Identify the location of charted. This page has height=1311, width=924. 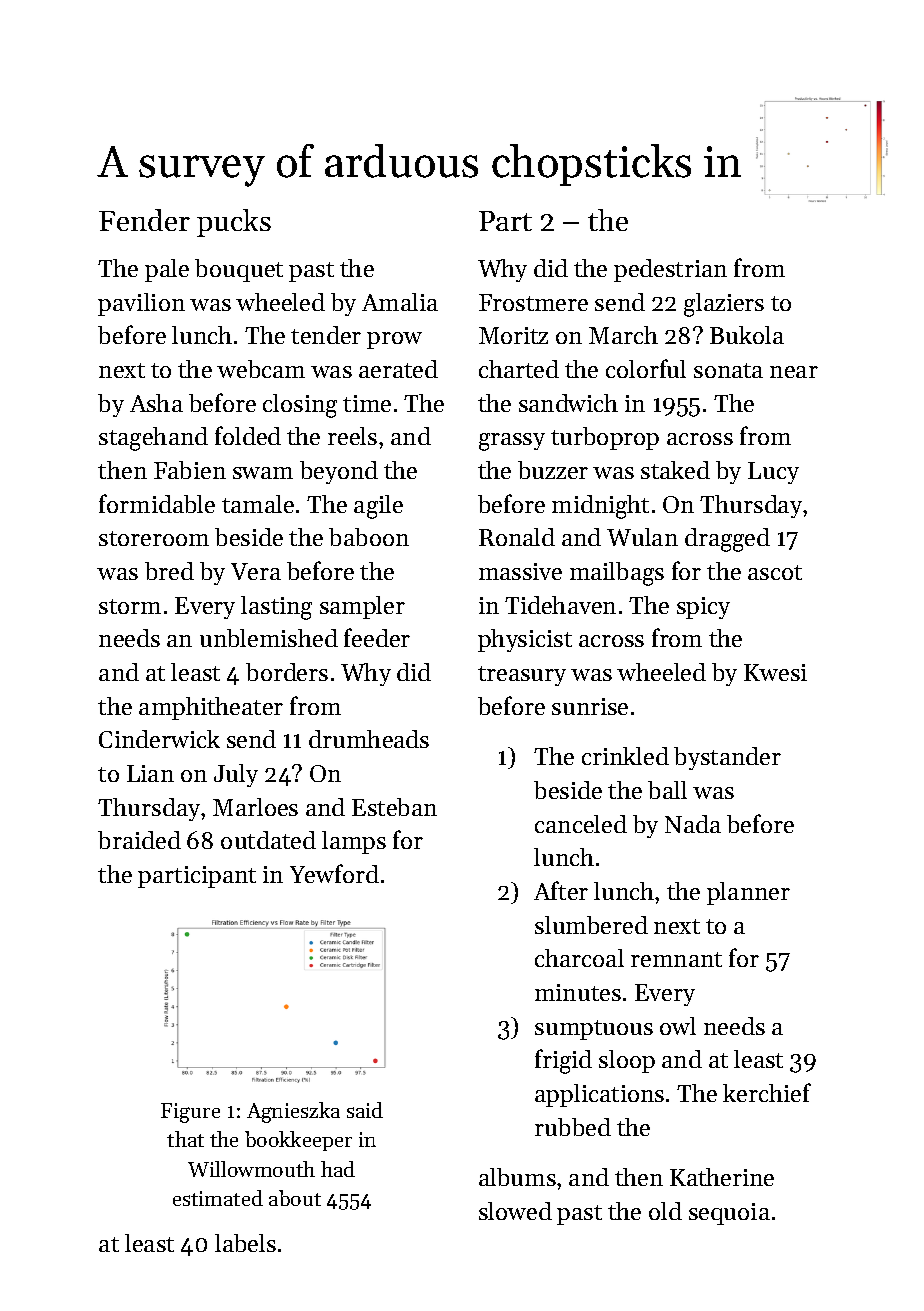
(519, 369).
